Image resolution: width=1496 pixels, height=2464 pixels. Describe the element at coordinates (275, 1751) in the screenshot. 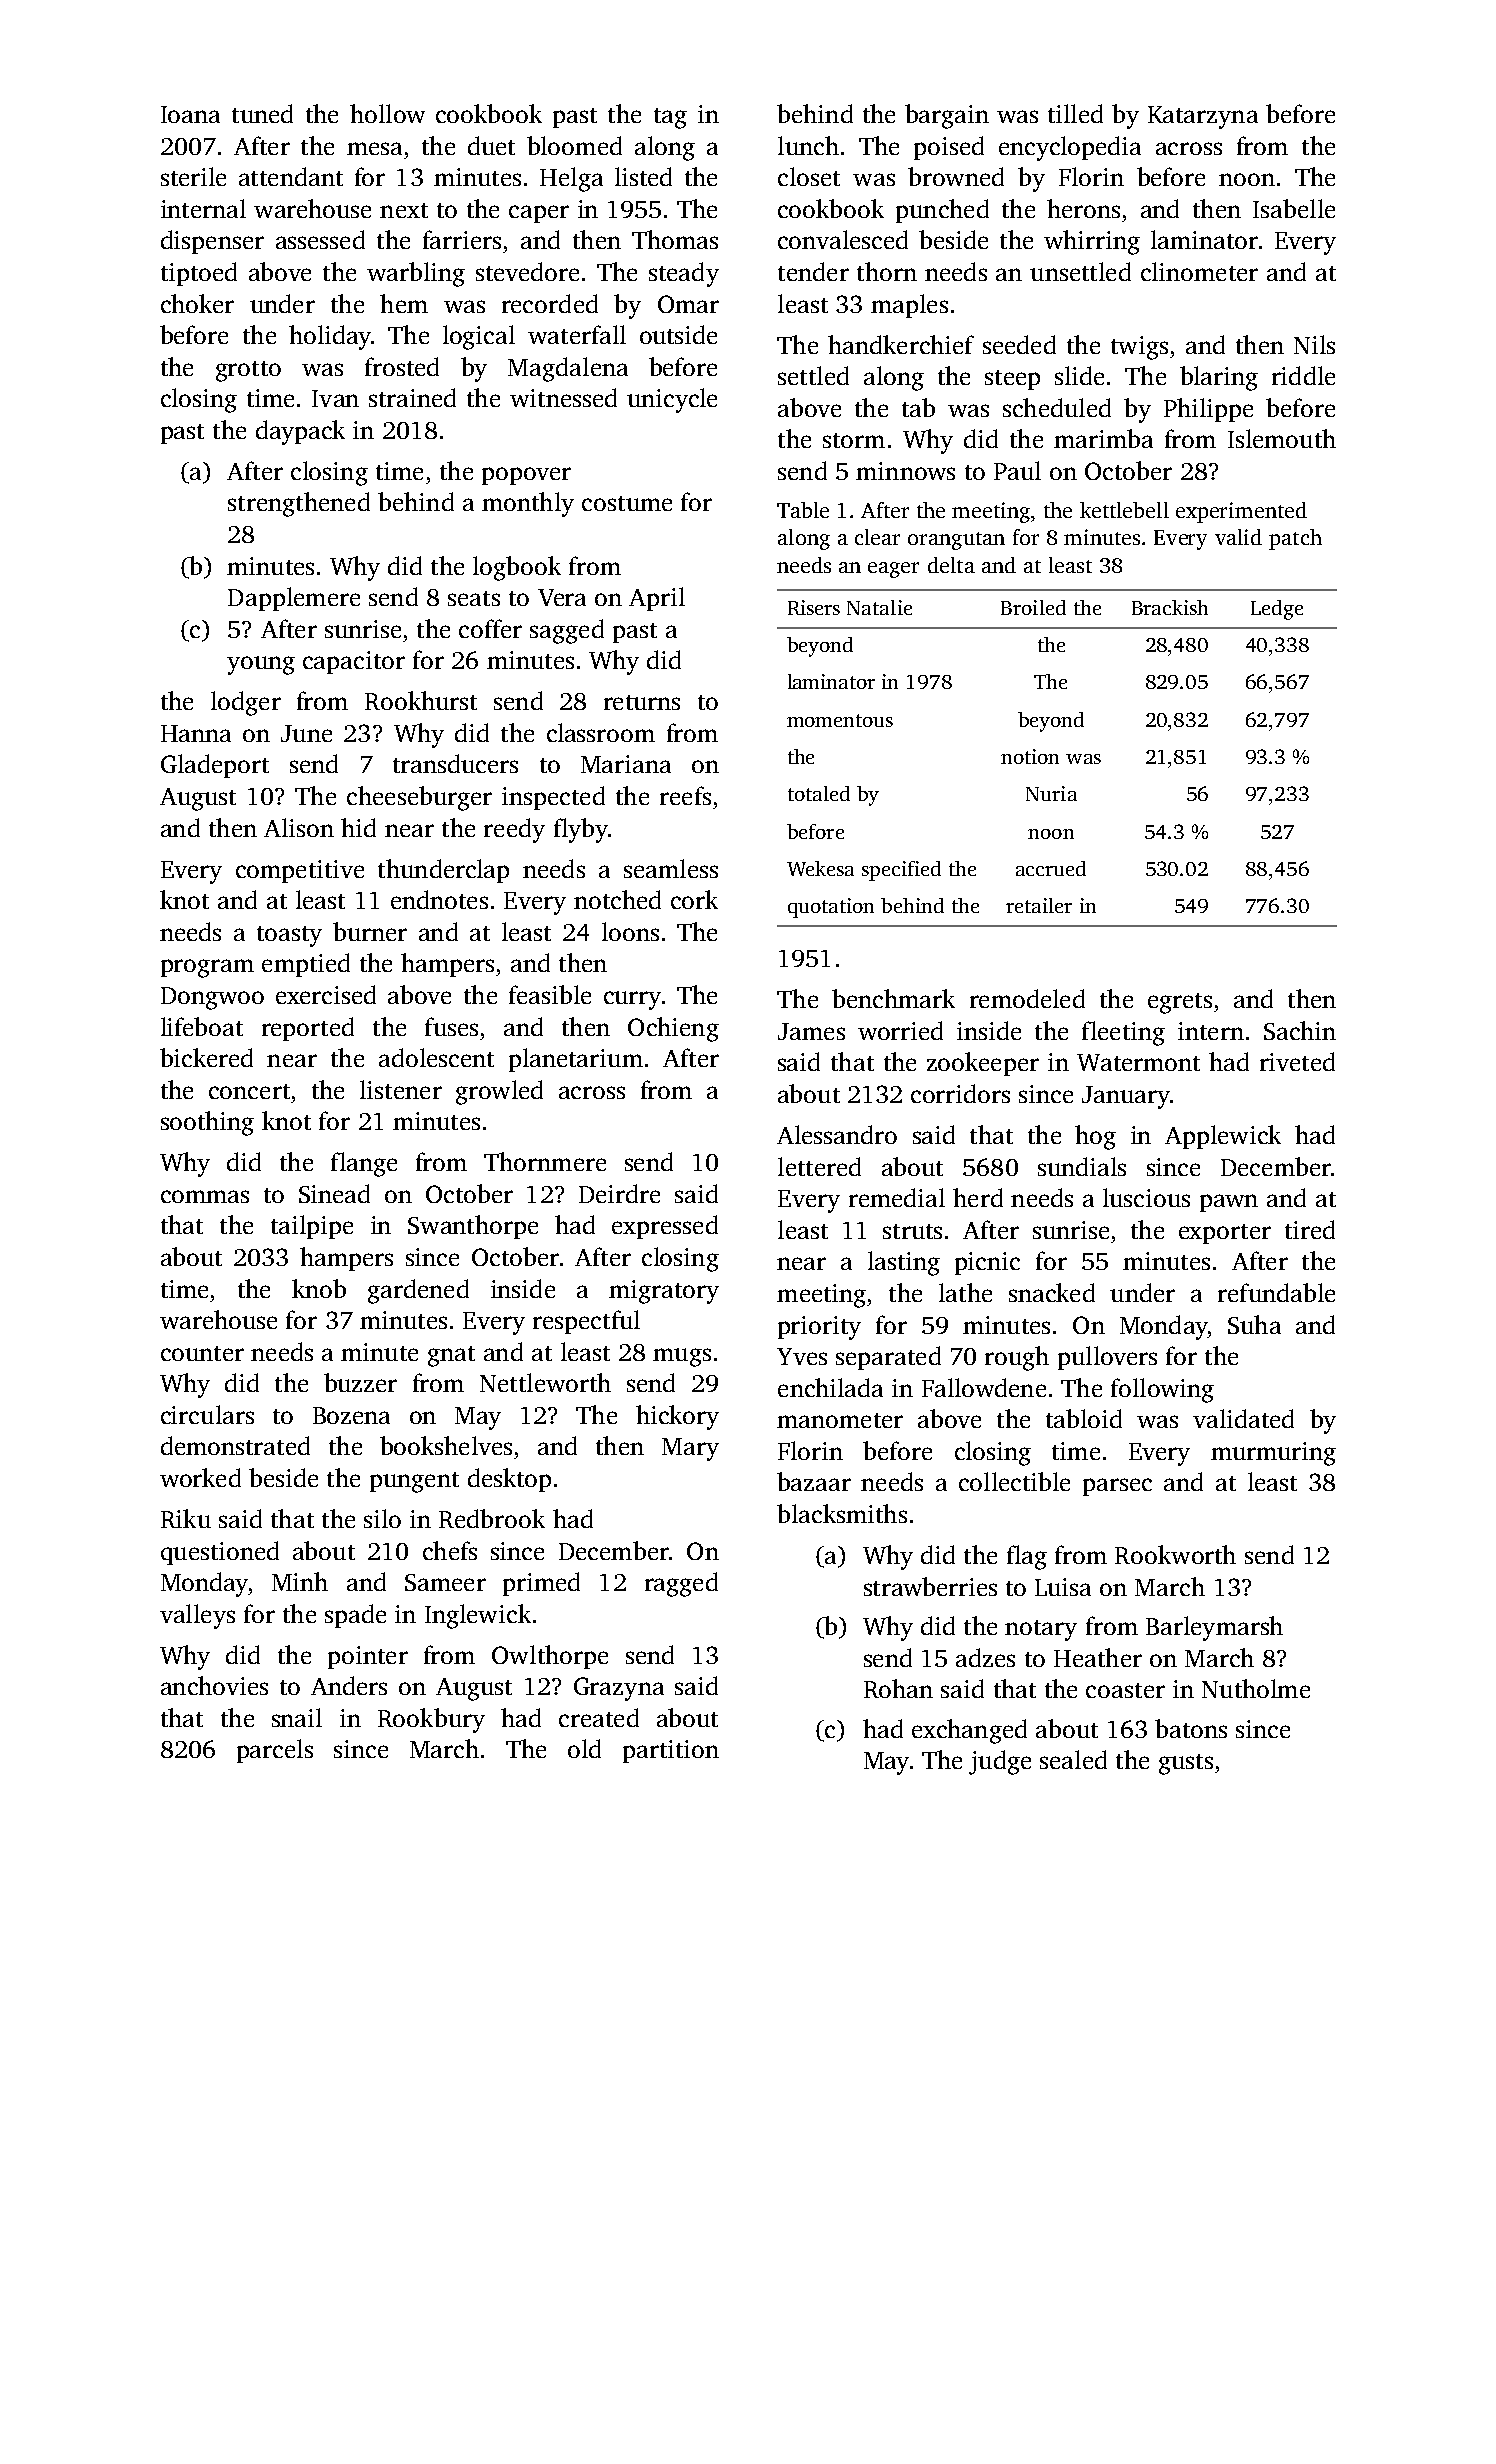

I see `parcels` at that location.
